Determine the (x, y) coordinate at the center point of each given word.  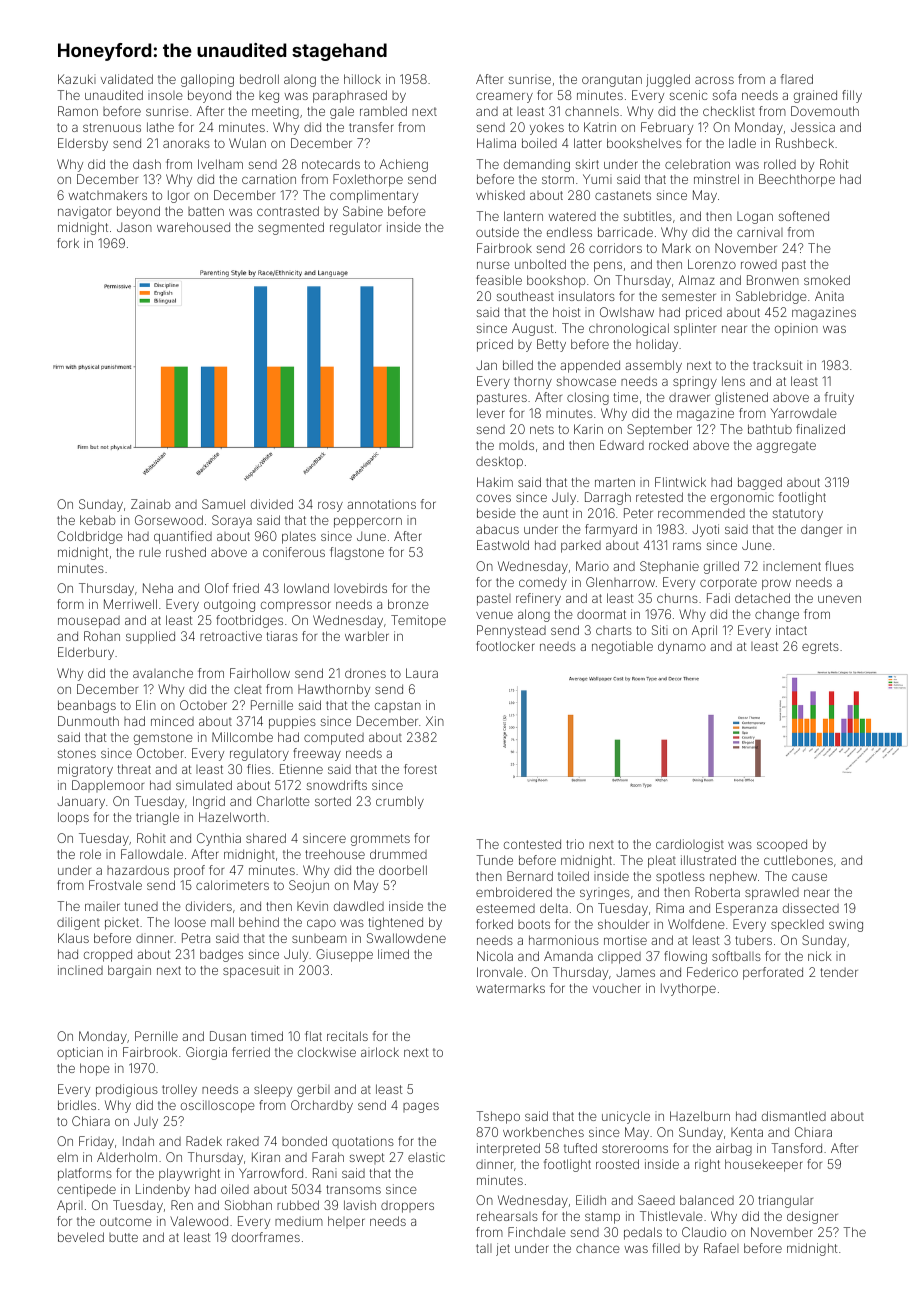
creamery (504, 97)
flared (797, 79)
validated (127, 79)
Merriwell (130, 604)
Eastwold (503, 545)
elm (67, 1157)
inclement (792, 566)
